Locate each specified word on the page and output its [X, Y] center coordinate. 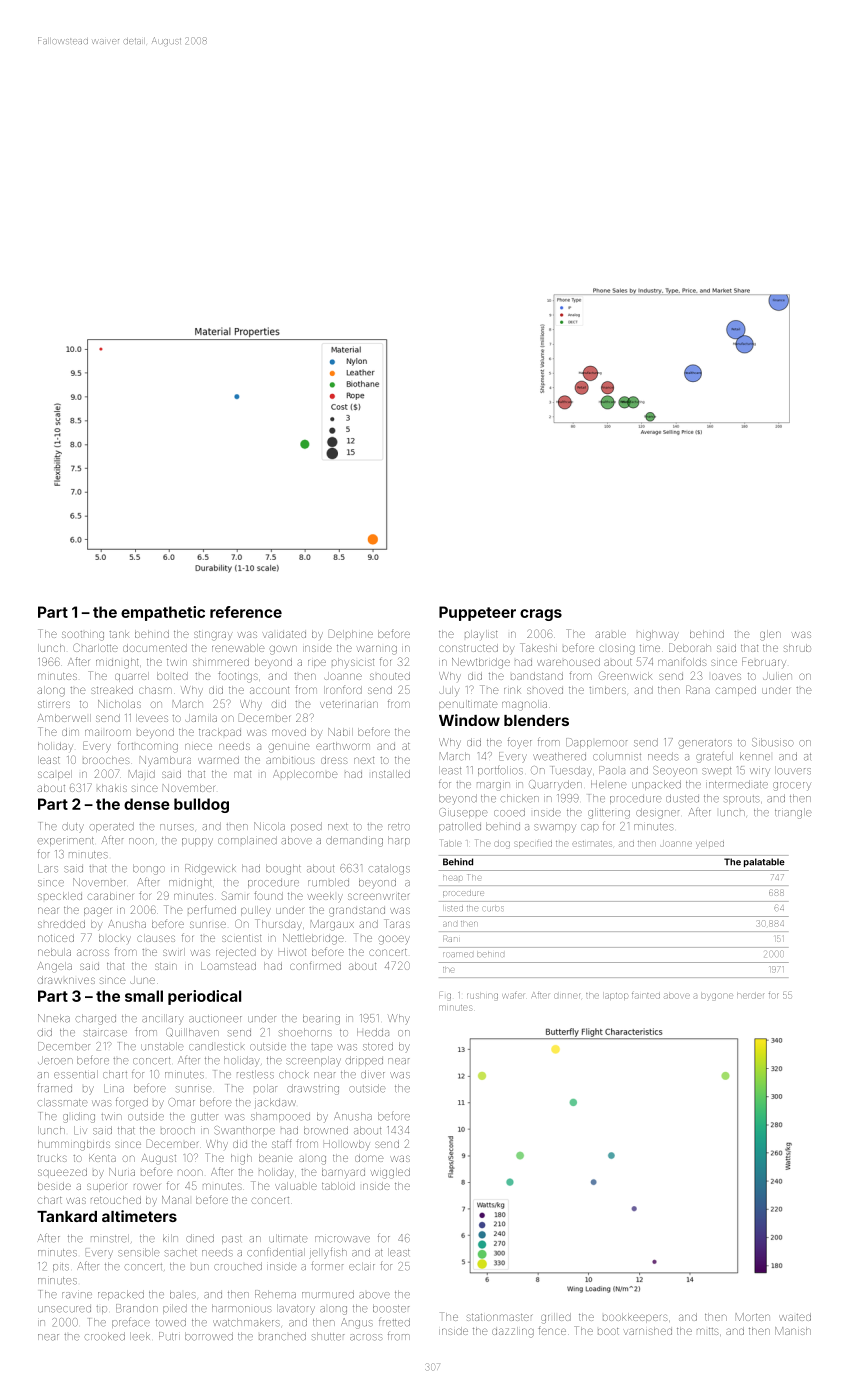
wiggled [390, 1173]
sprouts [742, 800]
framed [55, 1088]
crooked [104, 1336]
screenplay [313, 1061]
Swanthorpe [244, 1131]
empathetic [163, 613]
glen [770, 635]
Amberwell [64, 718]
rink [512, 690]
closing [617, 650]
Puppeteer [477, 613]
